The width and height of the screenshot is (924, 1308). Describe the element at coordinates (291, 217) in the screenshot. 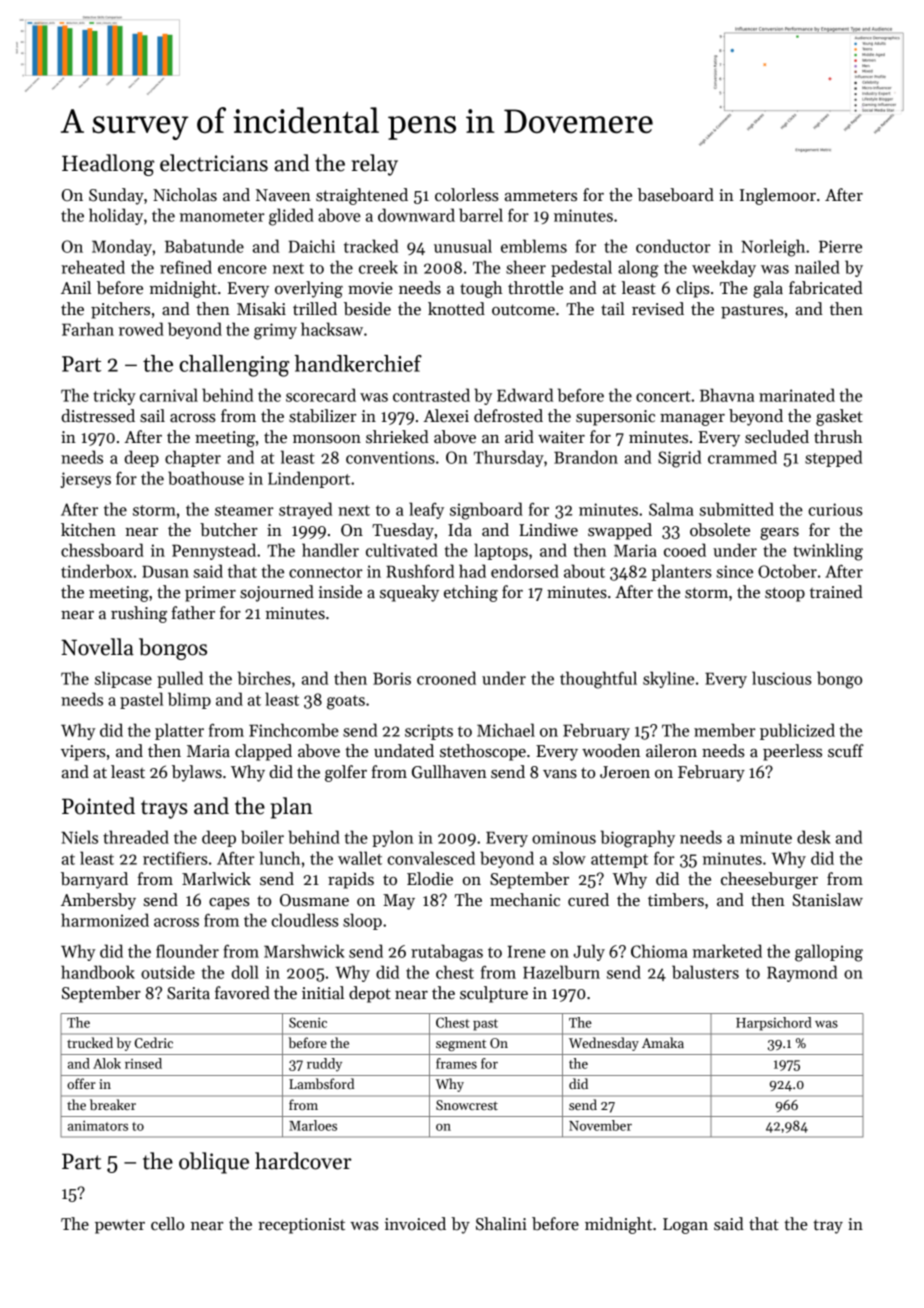

I see `glided` at that location.
